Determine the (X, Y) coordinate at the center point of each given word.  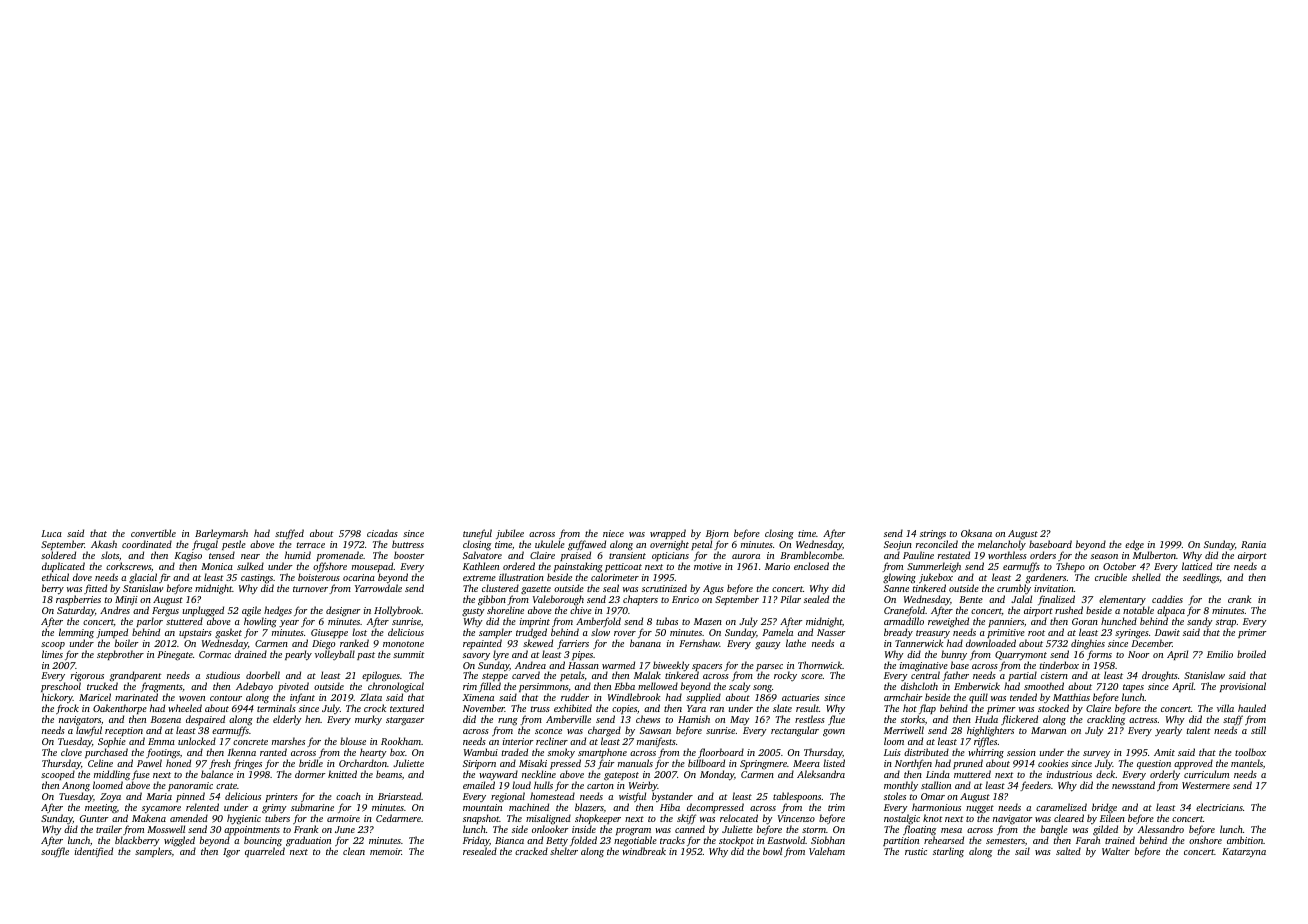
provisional (1243, 687)
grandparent (135, 677)
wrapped (668, 534)
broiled (1251, 654)
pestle (234, 545)
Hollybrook (397, 611)
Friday (476, 842)
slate (782, 708)
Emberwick (977, 686)
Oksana (976, 533)
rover (625, 633)
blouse (353, 741)
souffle (55, 852)
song (762, 688)
